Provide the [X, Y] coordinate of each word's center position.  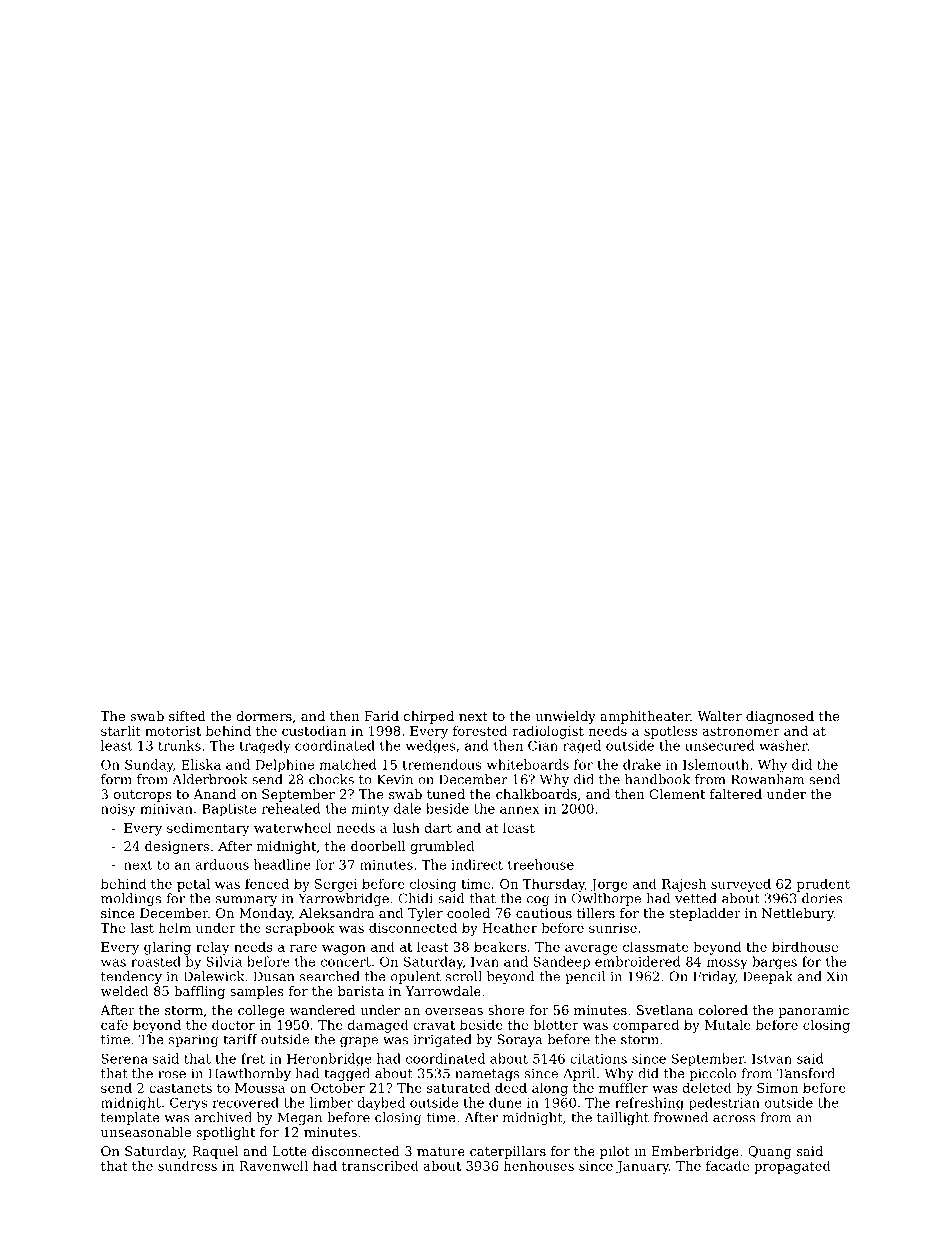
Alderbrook [210, 779]
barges [774, 963]
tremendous [442, 764]
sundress [187, 1165]
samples [257, 992]
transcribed [380, 1165]
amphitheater [645, 717]
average [591, 949]
